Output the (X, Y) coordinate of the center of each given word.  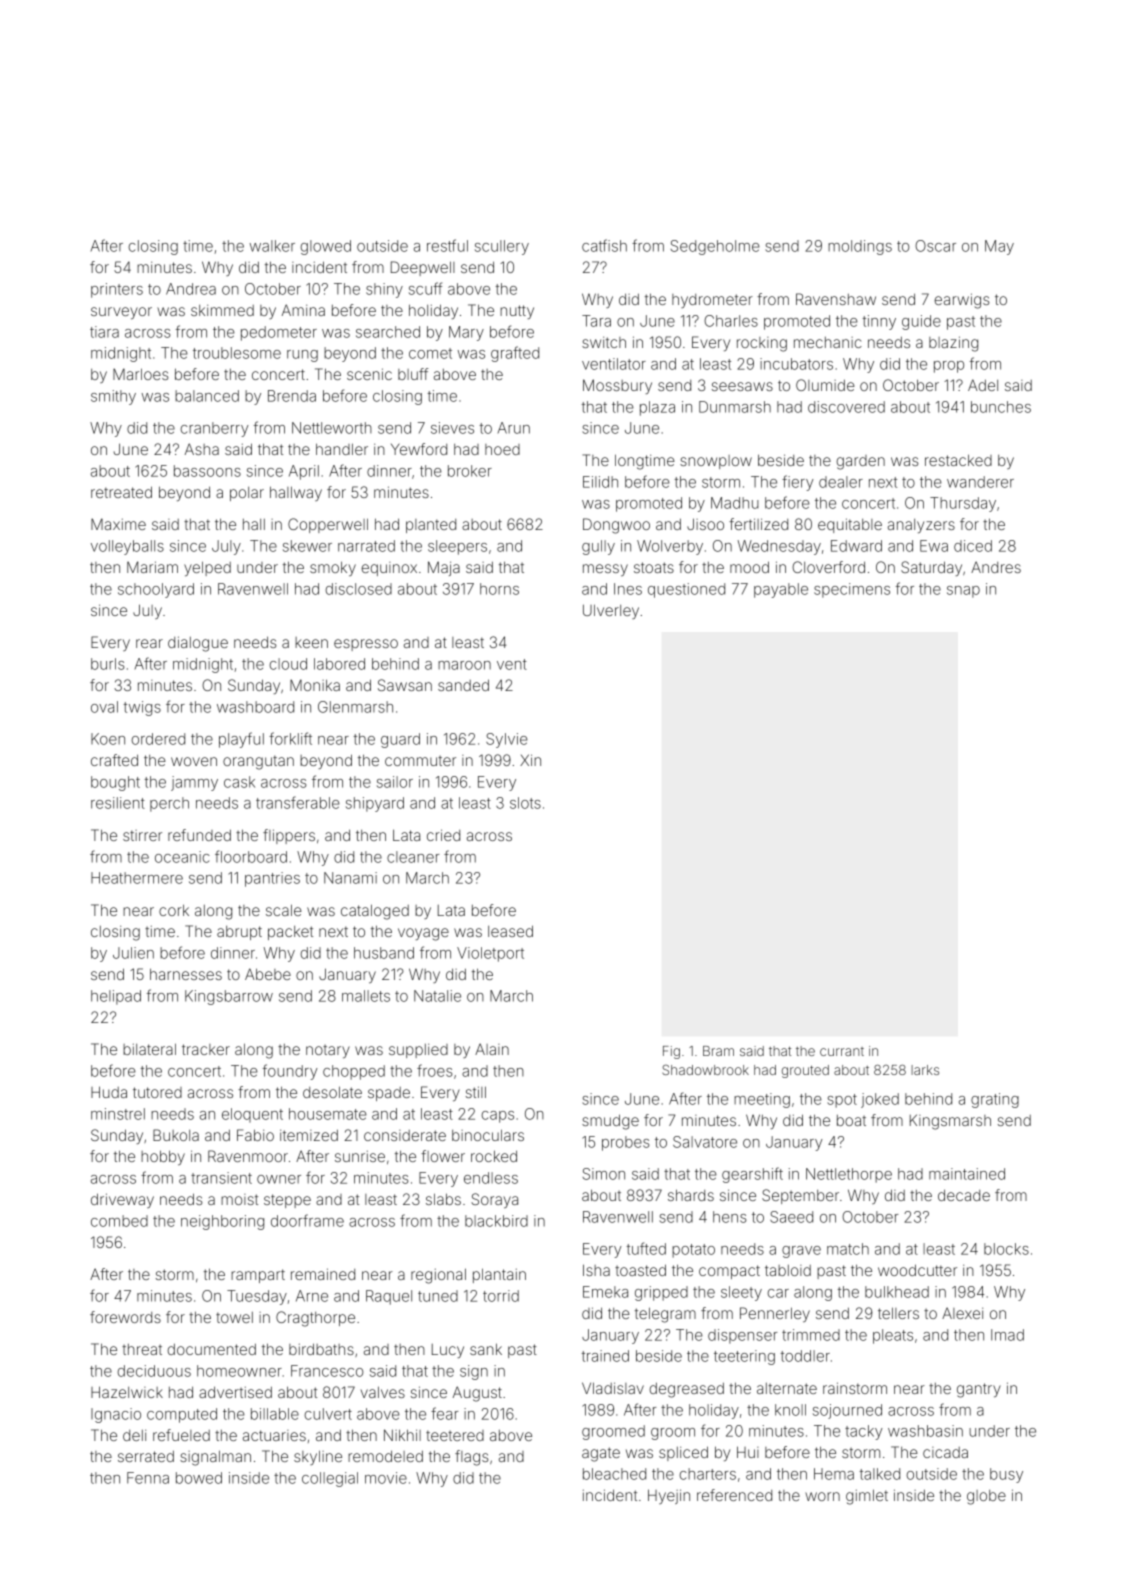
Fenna (148, 1478)
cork (174, 910)
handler (342, 449)
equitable (850, 525)
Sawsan (405, 685)
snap (963, 592)
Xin (530, 760)
